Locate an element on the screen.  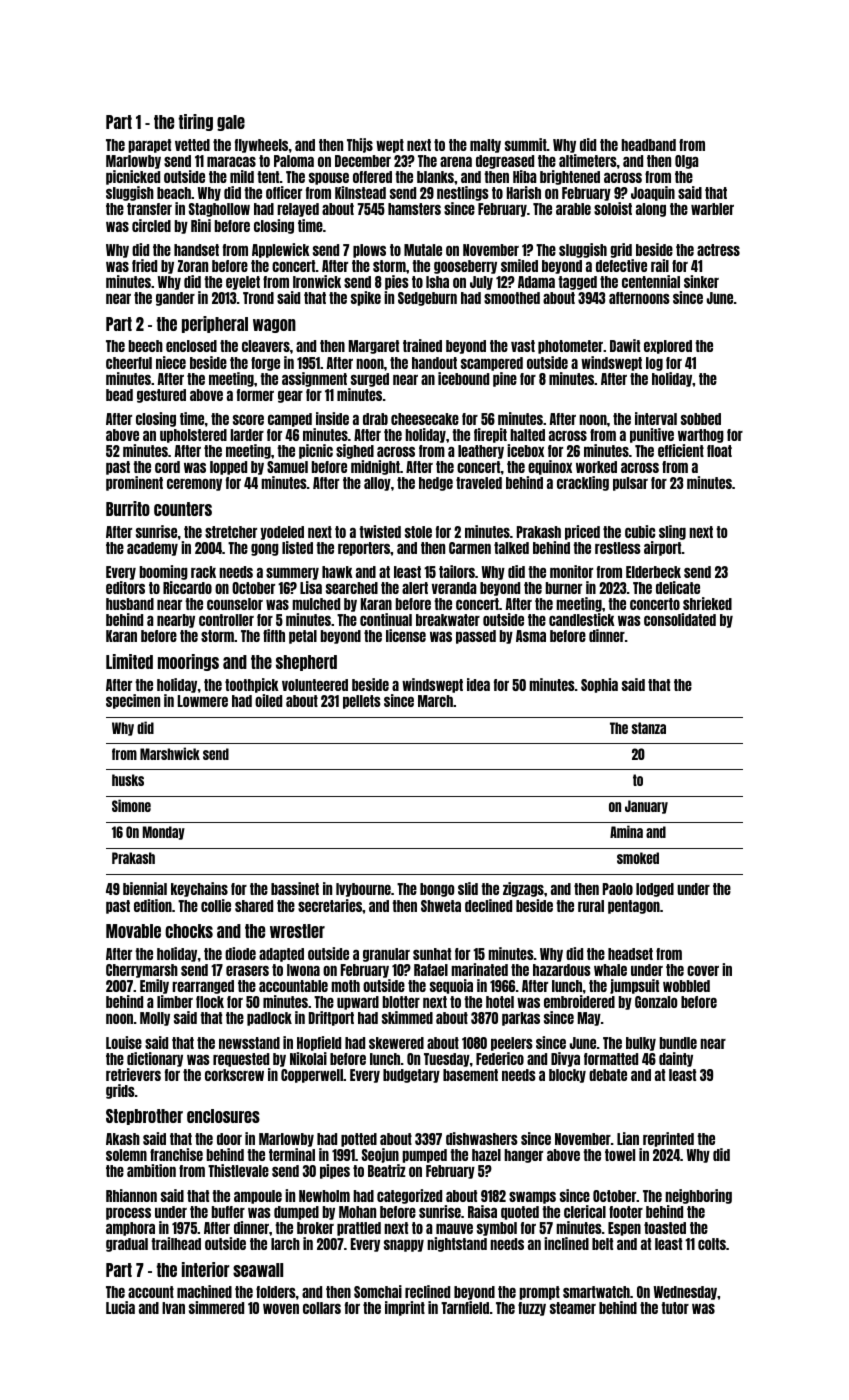
bassinet is located at coordinates (295, 888).
